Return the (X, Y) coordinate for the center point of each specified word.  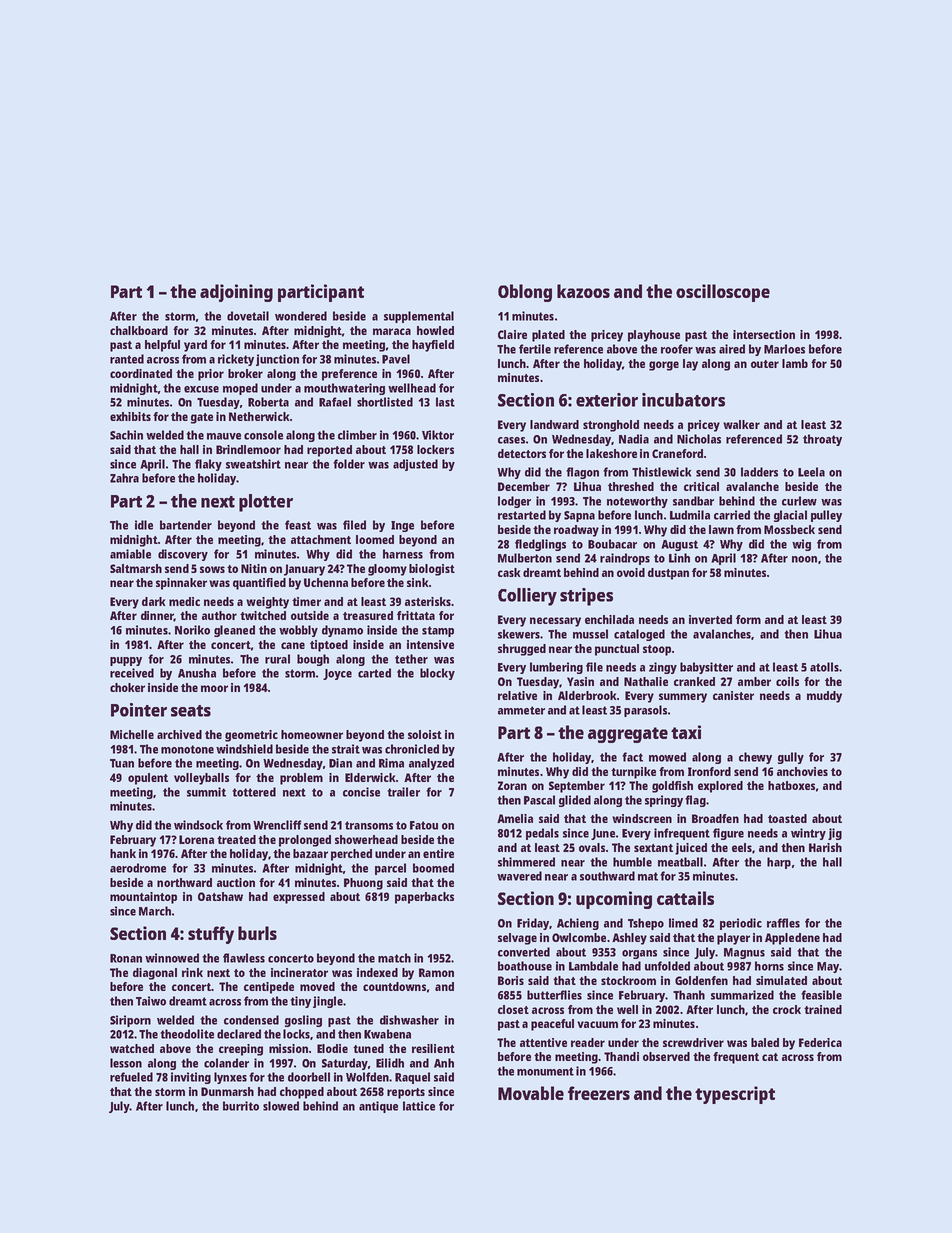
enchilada (609, 619)
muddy (824, 697)
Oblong (525, 293)
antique (378, 1107)
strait (346, 749)
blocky (437, 674)
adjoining (236, 293)
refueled (131, 1077)
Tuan (122, 763)
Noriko (192, 630)
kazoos (583, 291)
